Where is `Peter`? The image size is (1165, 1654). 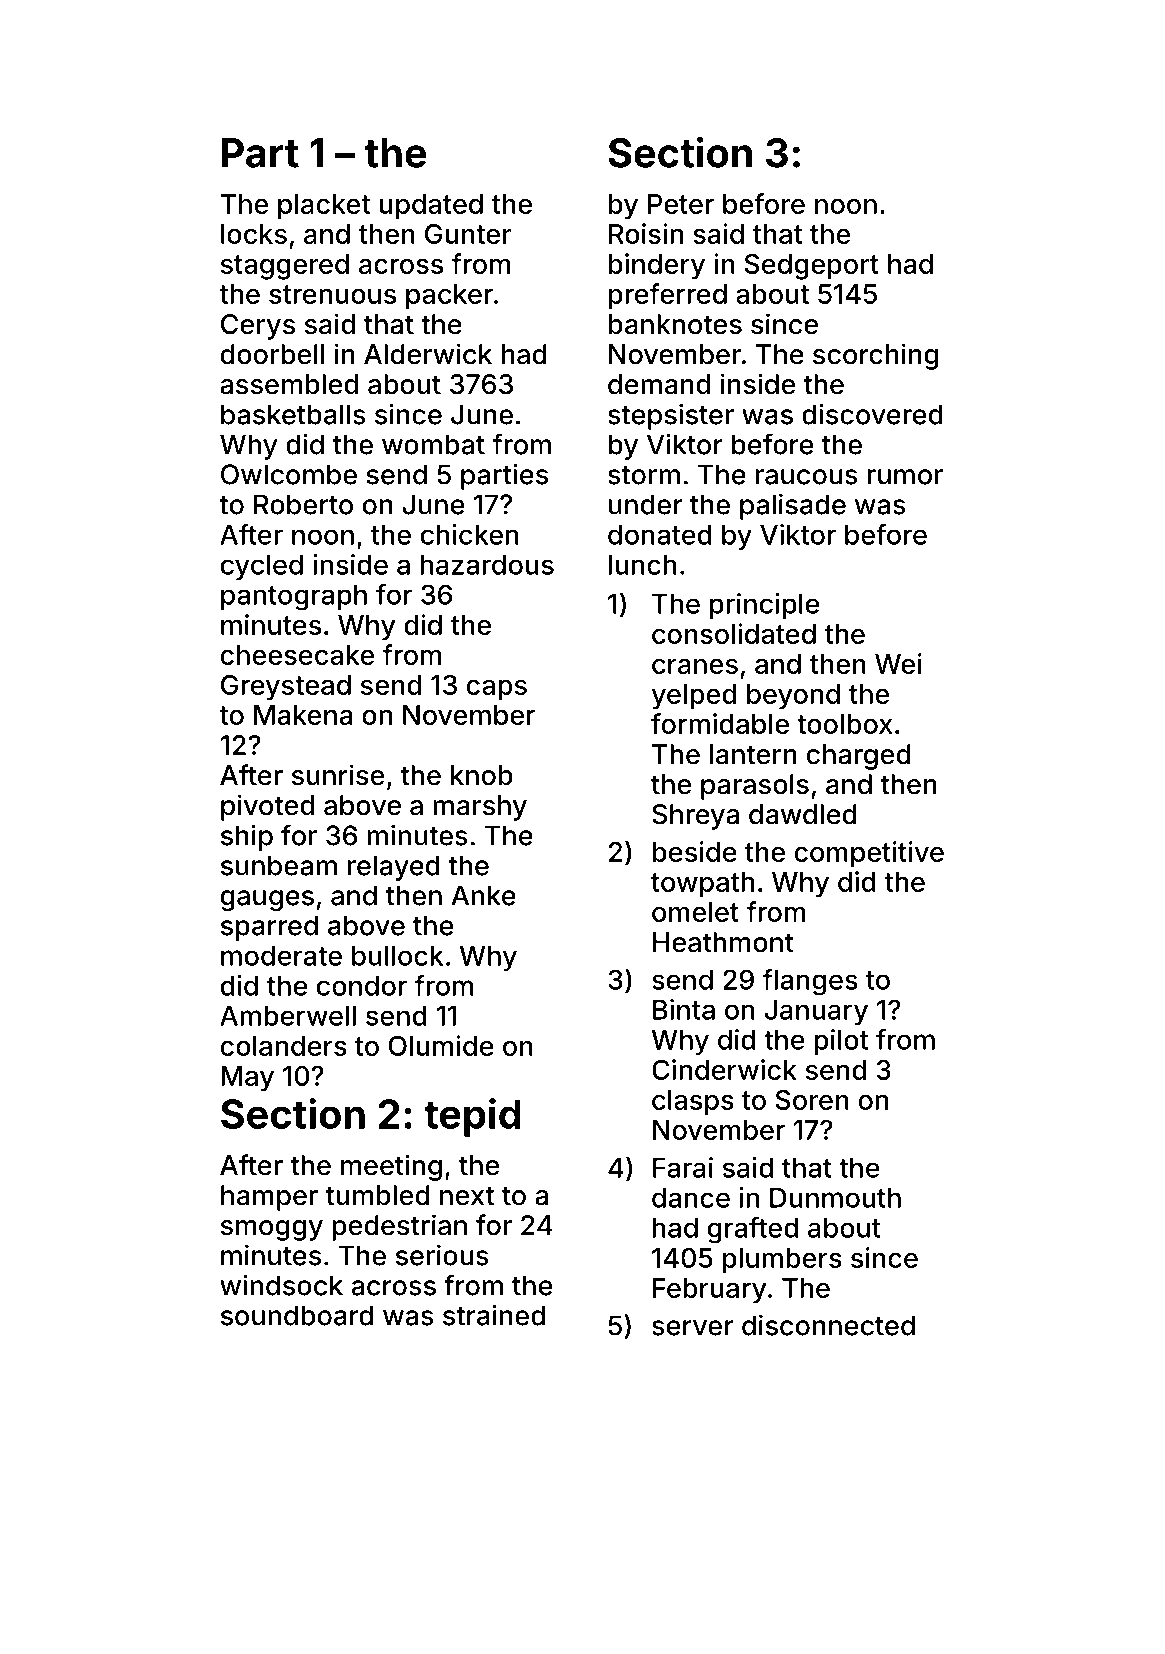 Peter is located at coordinates (681, 204).
